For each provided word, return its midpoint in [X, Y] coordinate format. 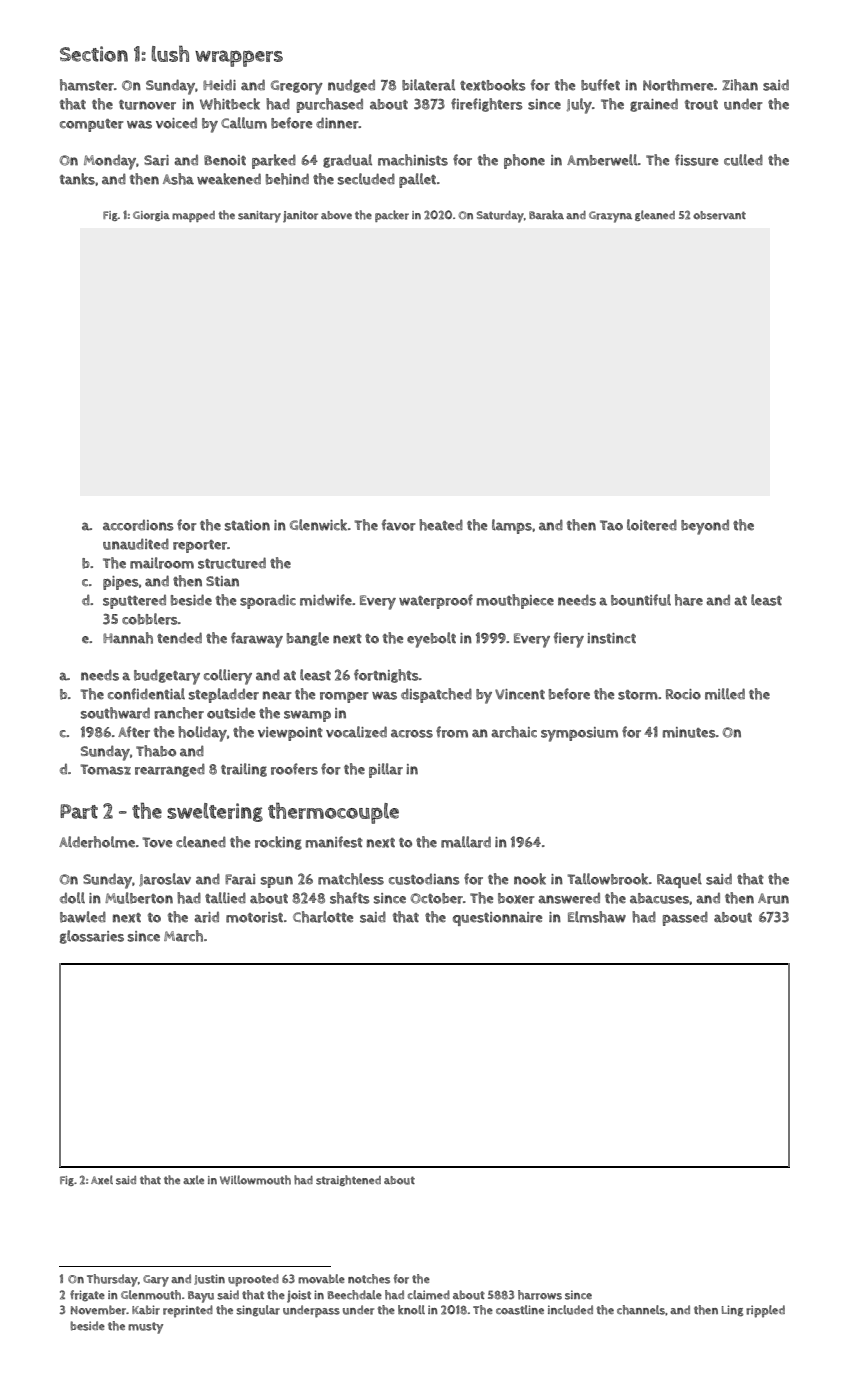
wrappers [239, 58]
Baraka [546, 215]
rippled [765, 1311]
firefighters [487, 105]
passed [685, 918]
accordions [138, 525]
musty [145, 1328]
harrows [540, 1295]
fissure [696, 160]
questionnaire [497, 919]
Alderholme [97, 842]
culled [743, 160]
